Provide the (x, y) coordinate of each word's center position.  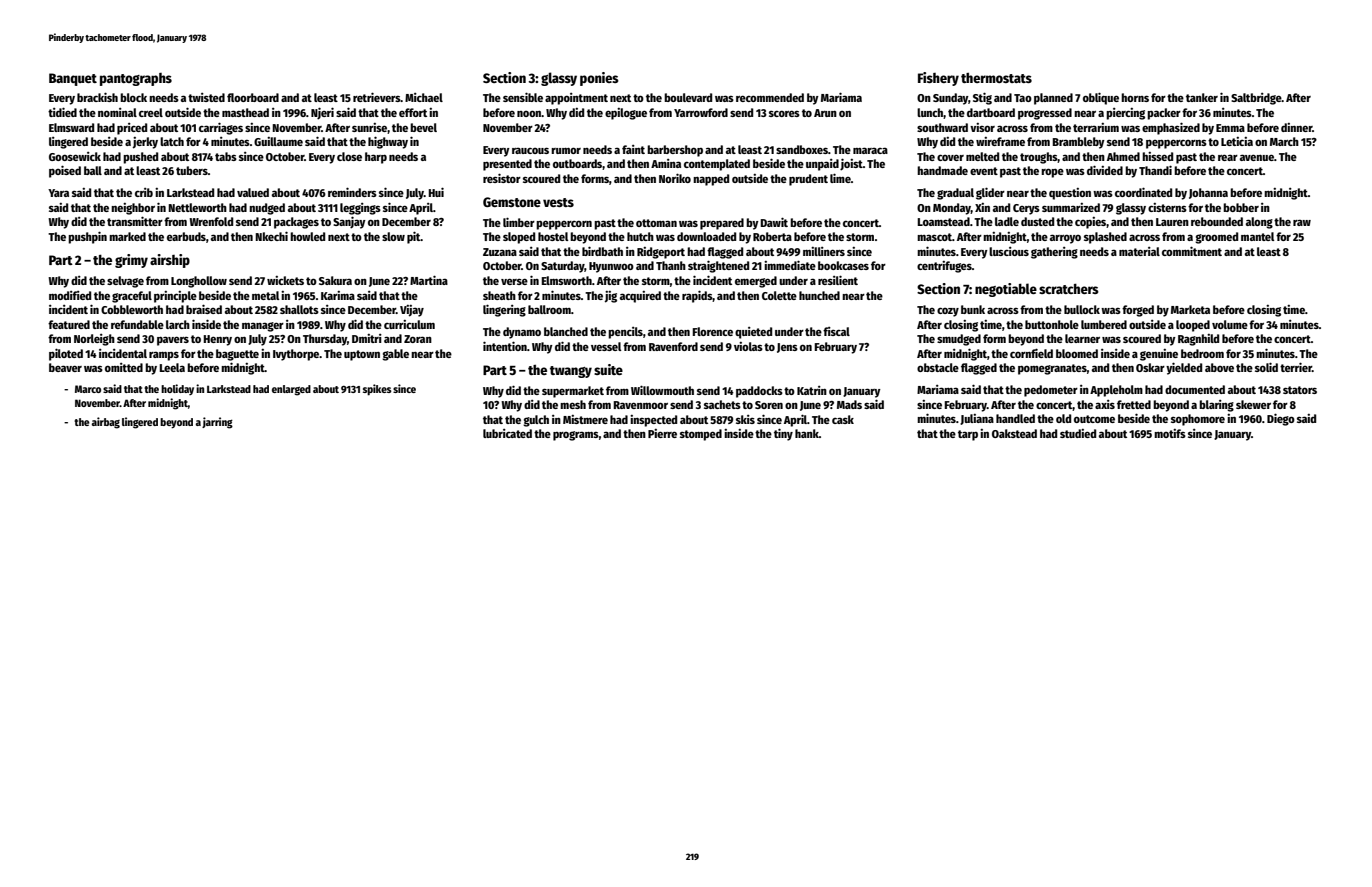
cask (843, 419)
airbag (106, 423)
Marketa (1190, 309)
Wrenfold (211, 221)
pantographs (136, 79)
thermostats (996, 78)
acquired (640, 297)
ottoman (656, 223)
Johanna (1208, 193)
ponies (599, 79)
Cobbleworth (132, 309)
